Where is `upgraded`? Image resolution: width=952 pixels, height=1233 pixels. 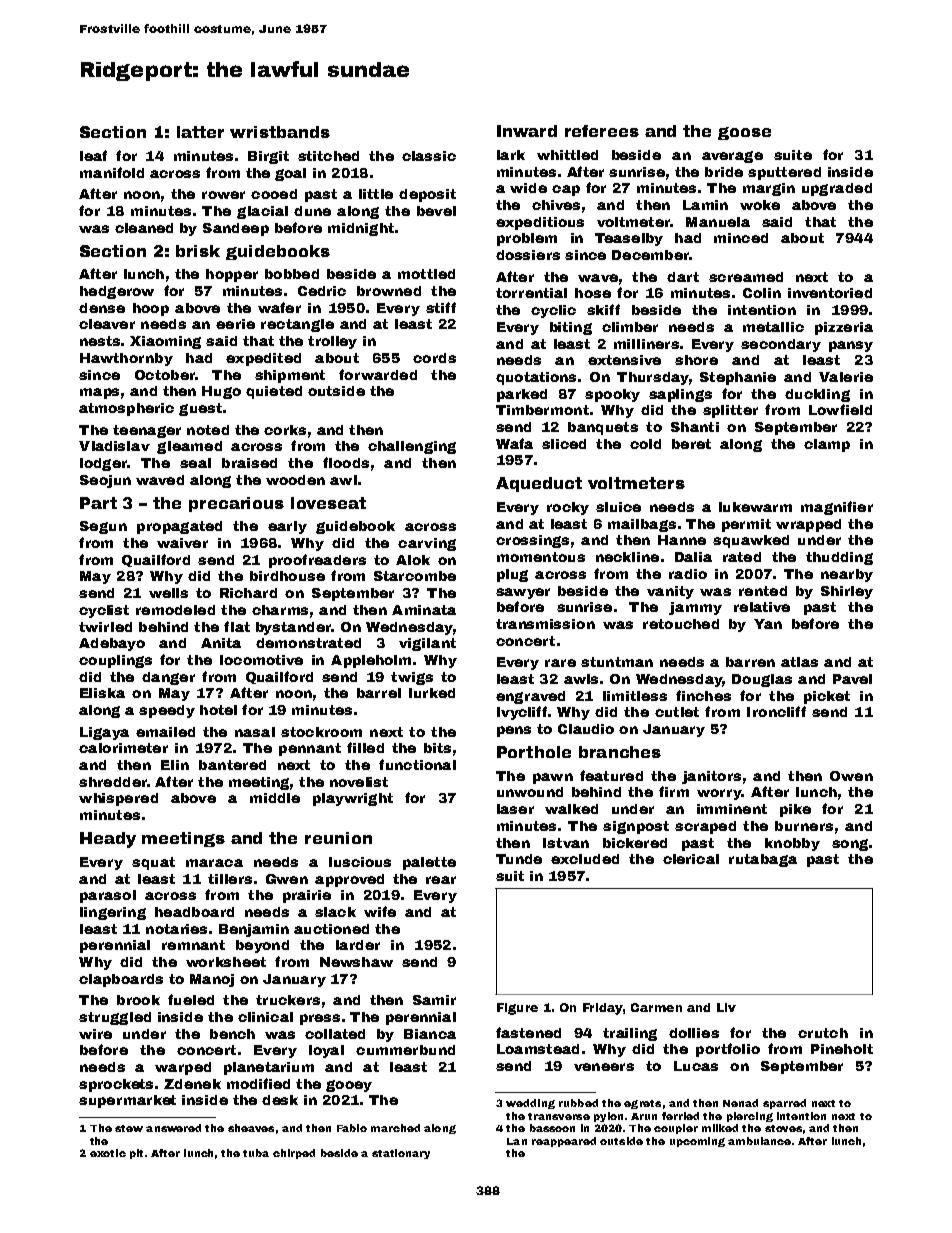
upgraded is located at coordinates (837, 189).
